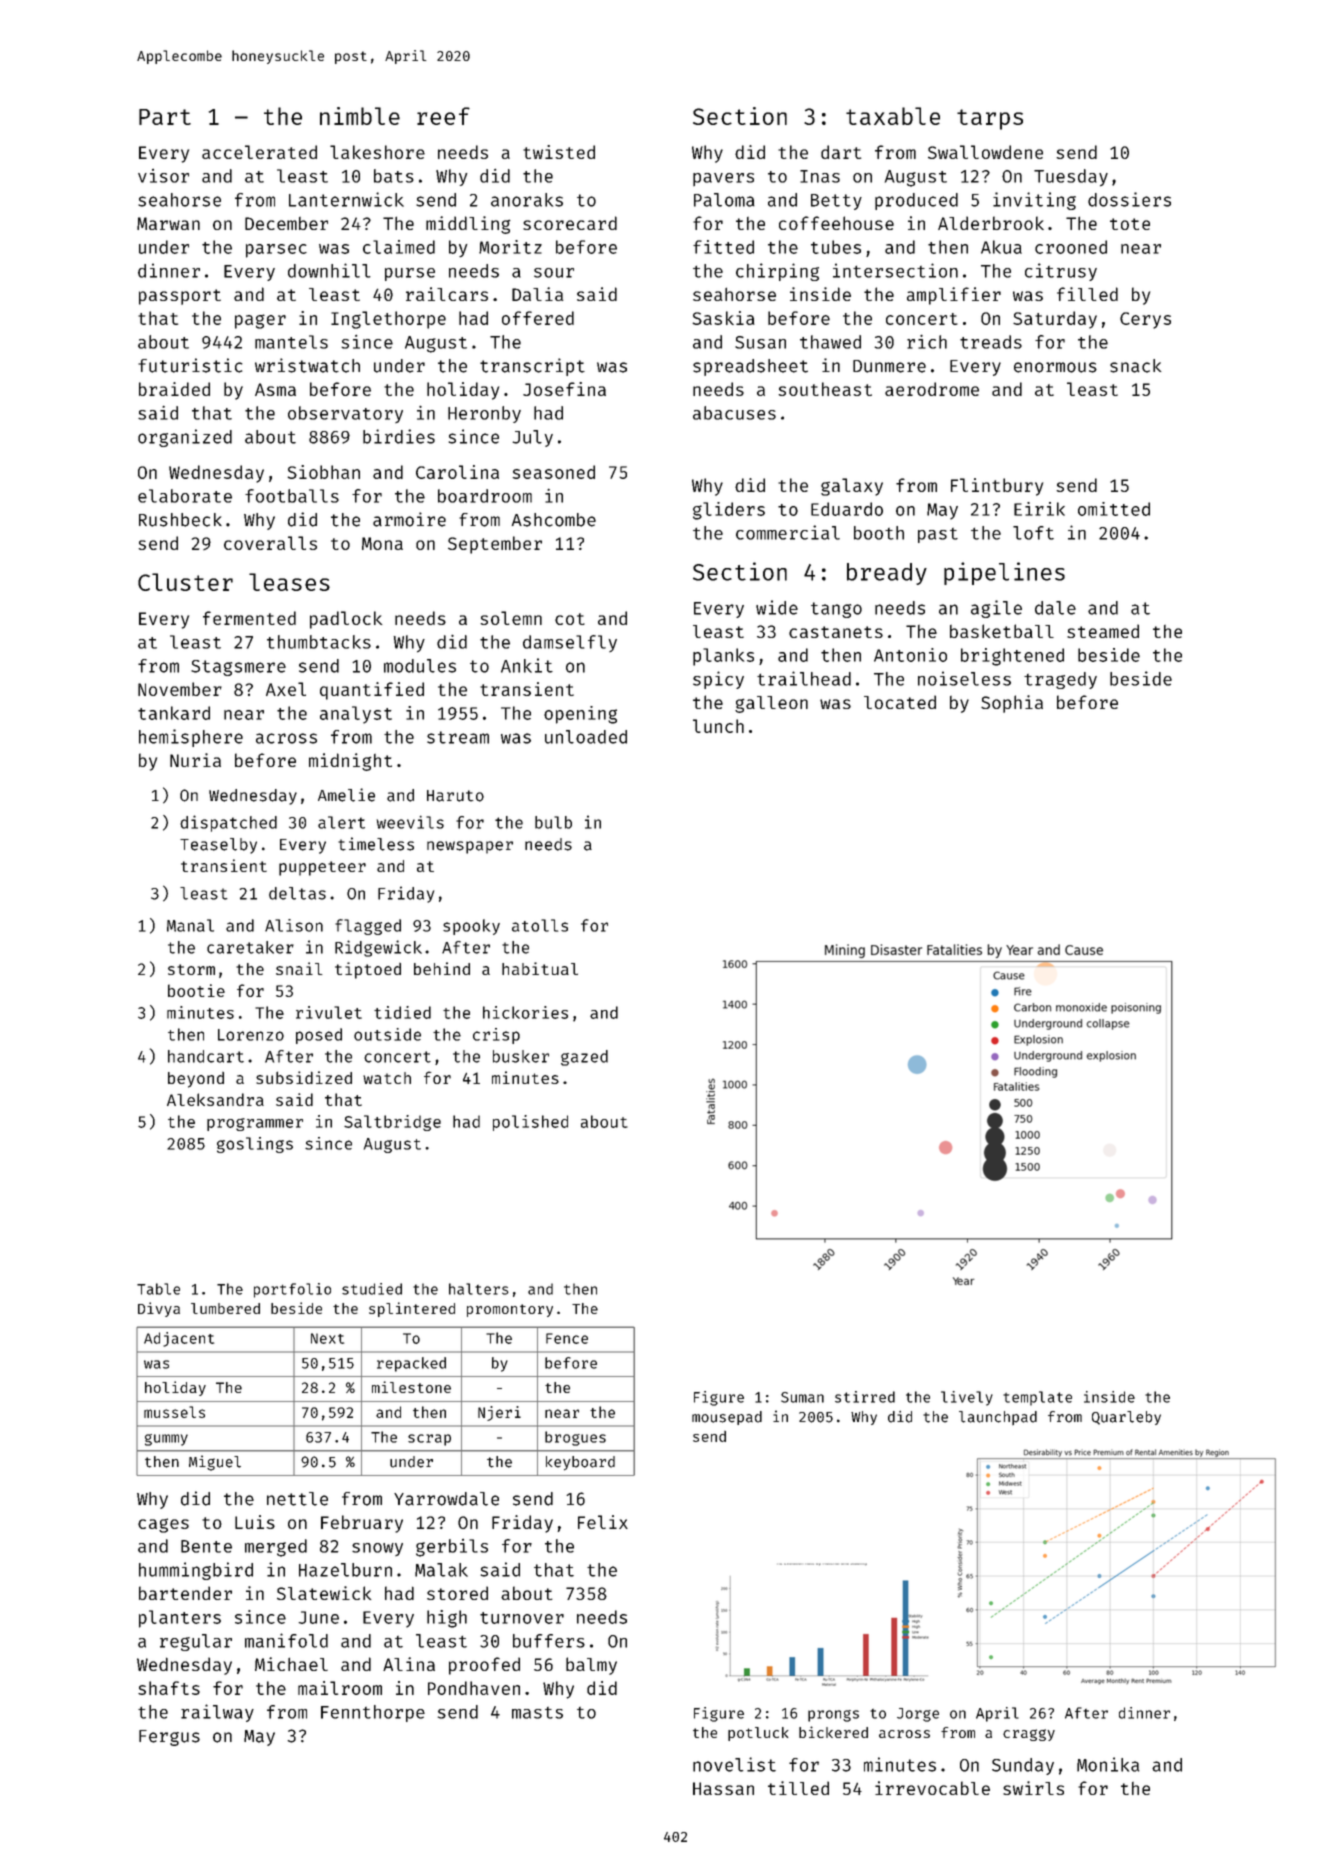  I want to click on Hassan, so click(723, 1788).
